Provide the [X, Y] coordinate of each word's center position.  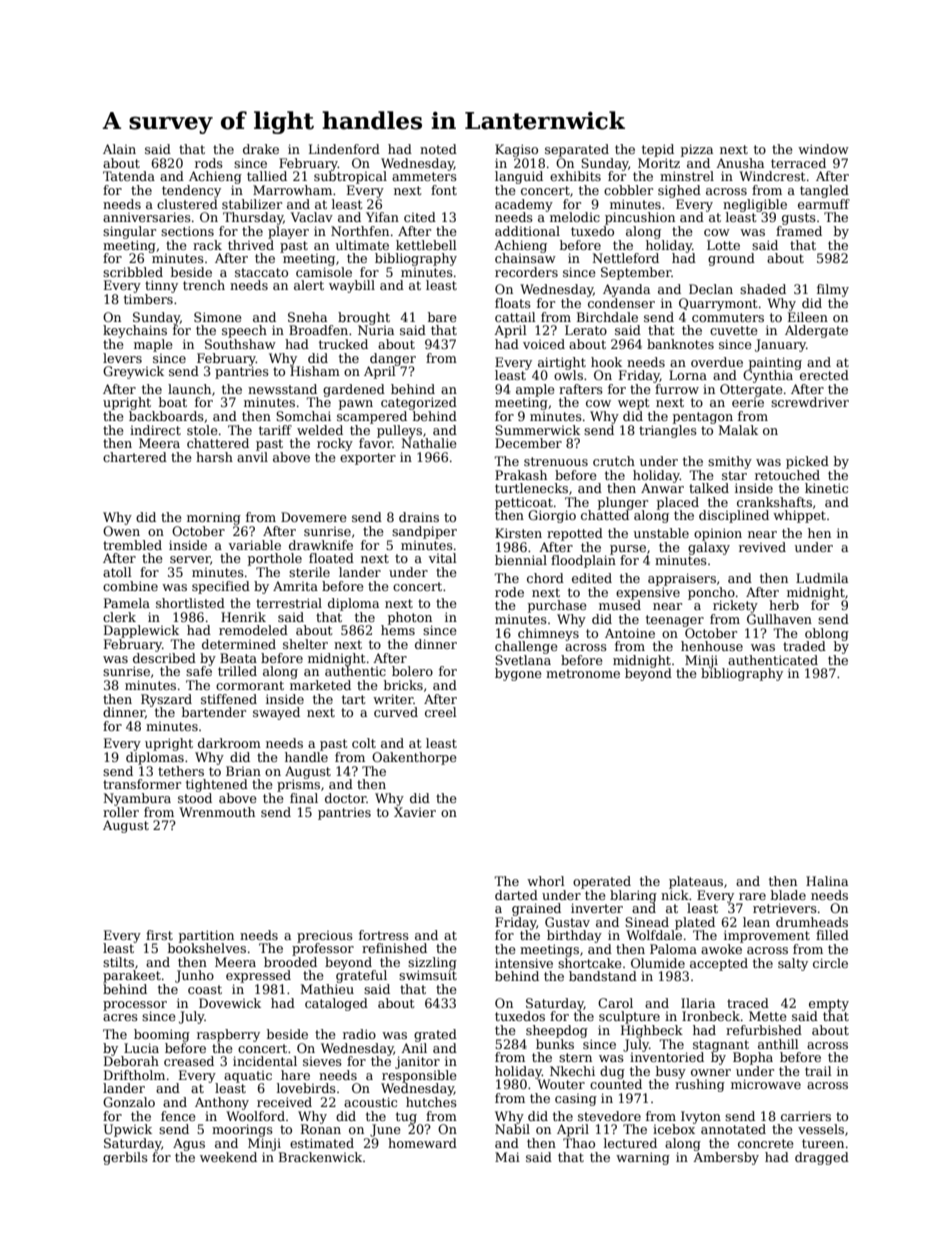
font [444, 190]
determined [239, 644]
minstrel [687, 176]
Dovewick [230, 1003]
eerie [748, 402]
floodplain [583, 561]
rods [209, 163]
